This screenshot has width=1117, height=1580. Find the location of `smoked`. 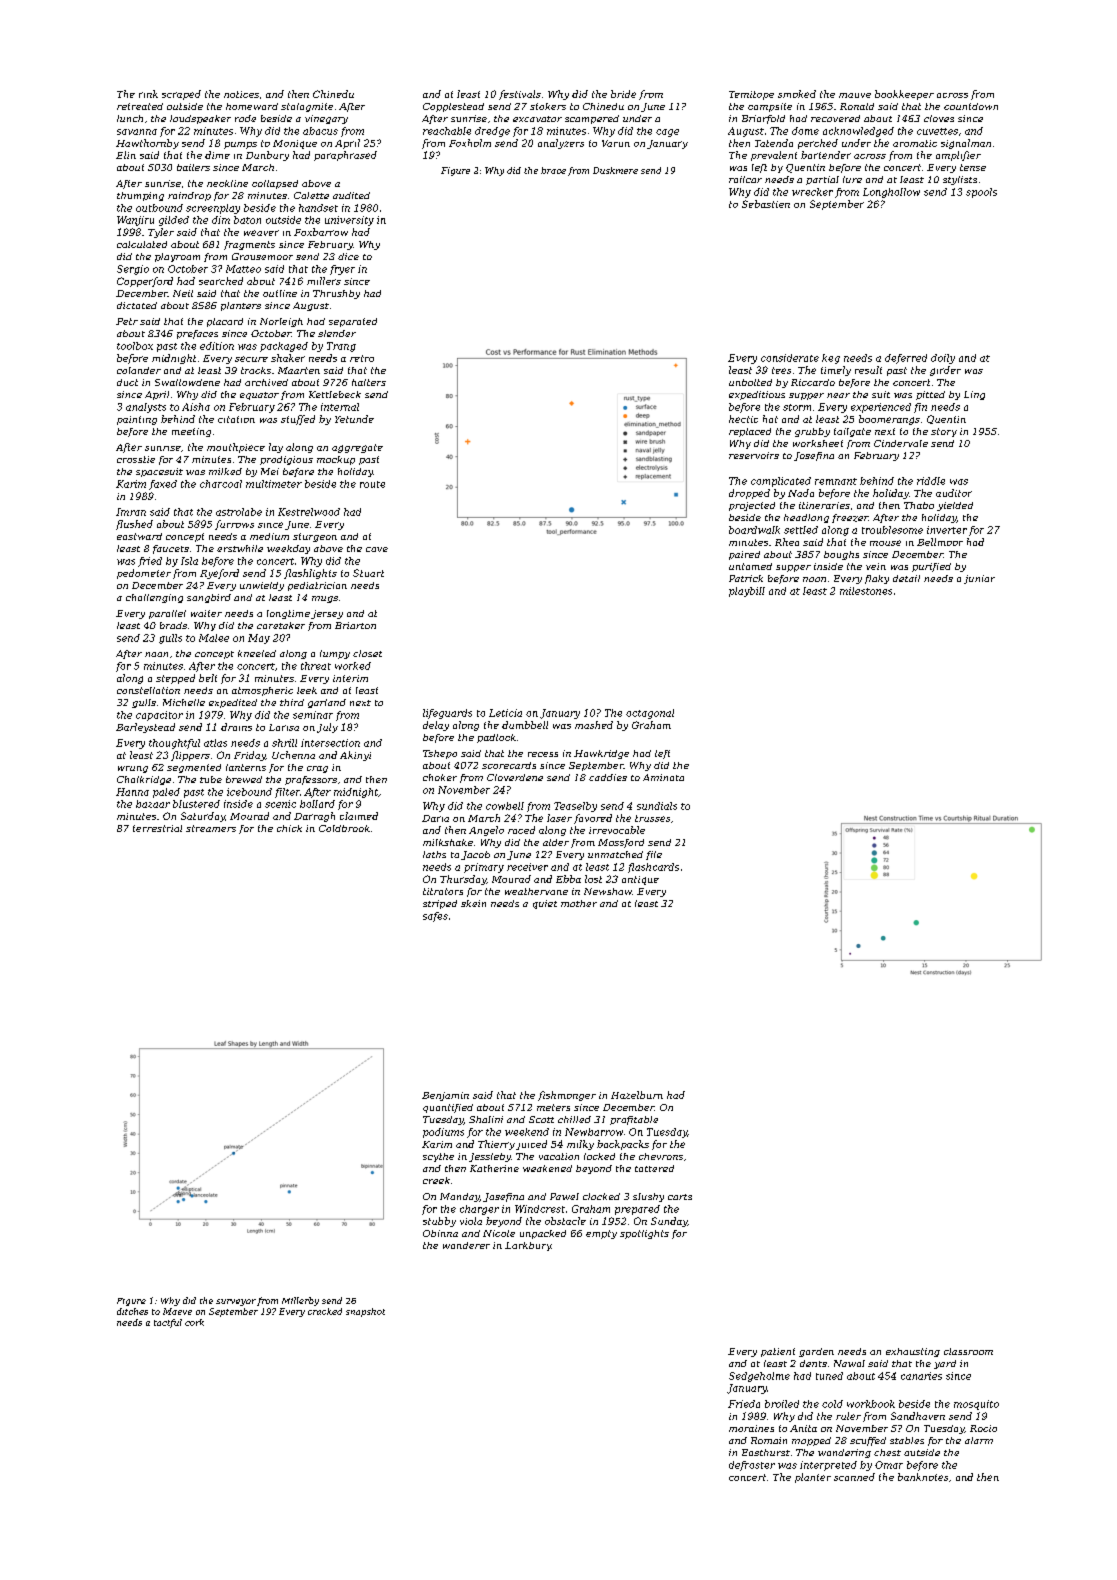

smoked is located at coordinates (797, 94).
